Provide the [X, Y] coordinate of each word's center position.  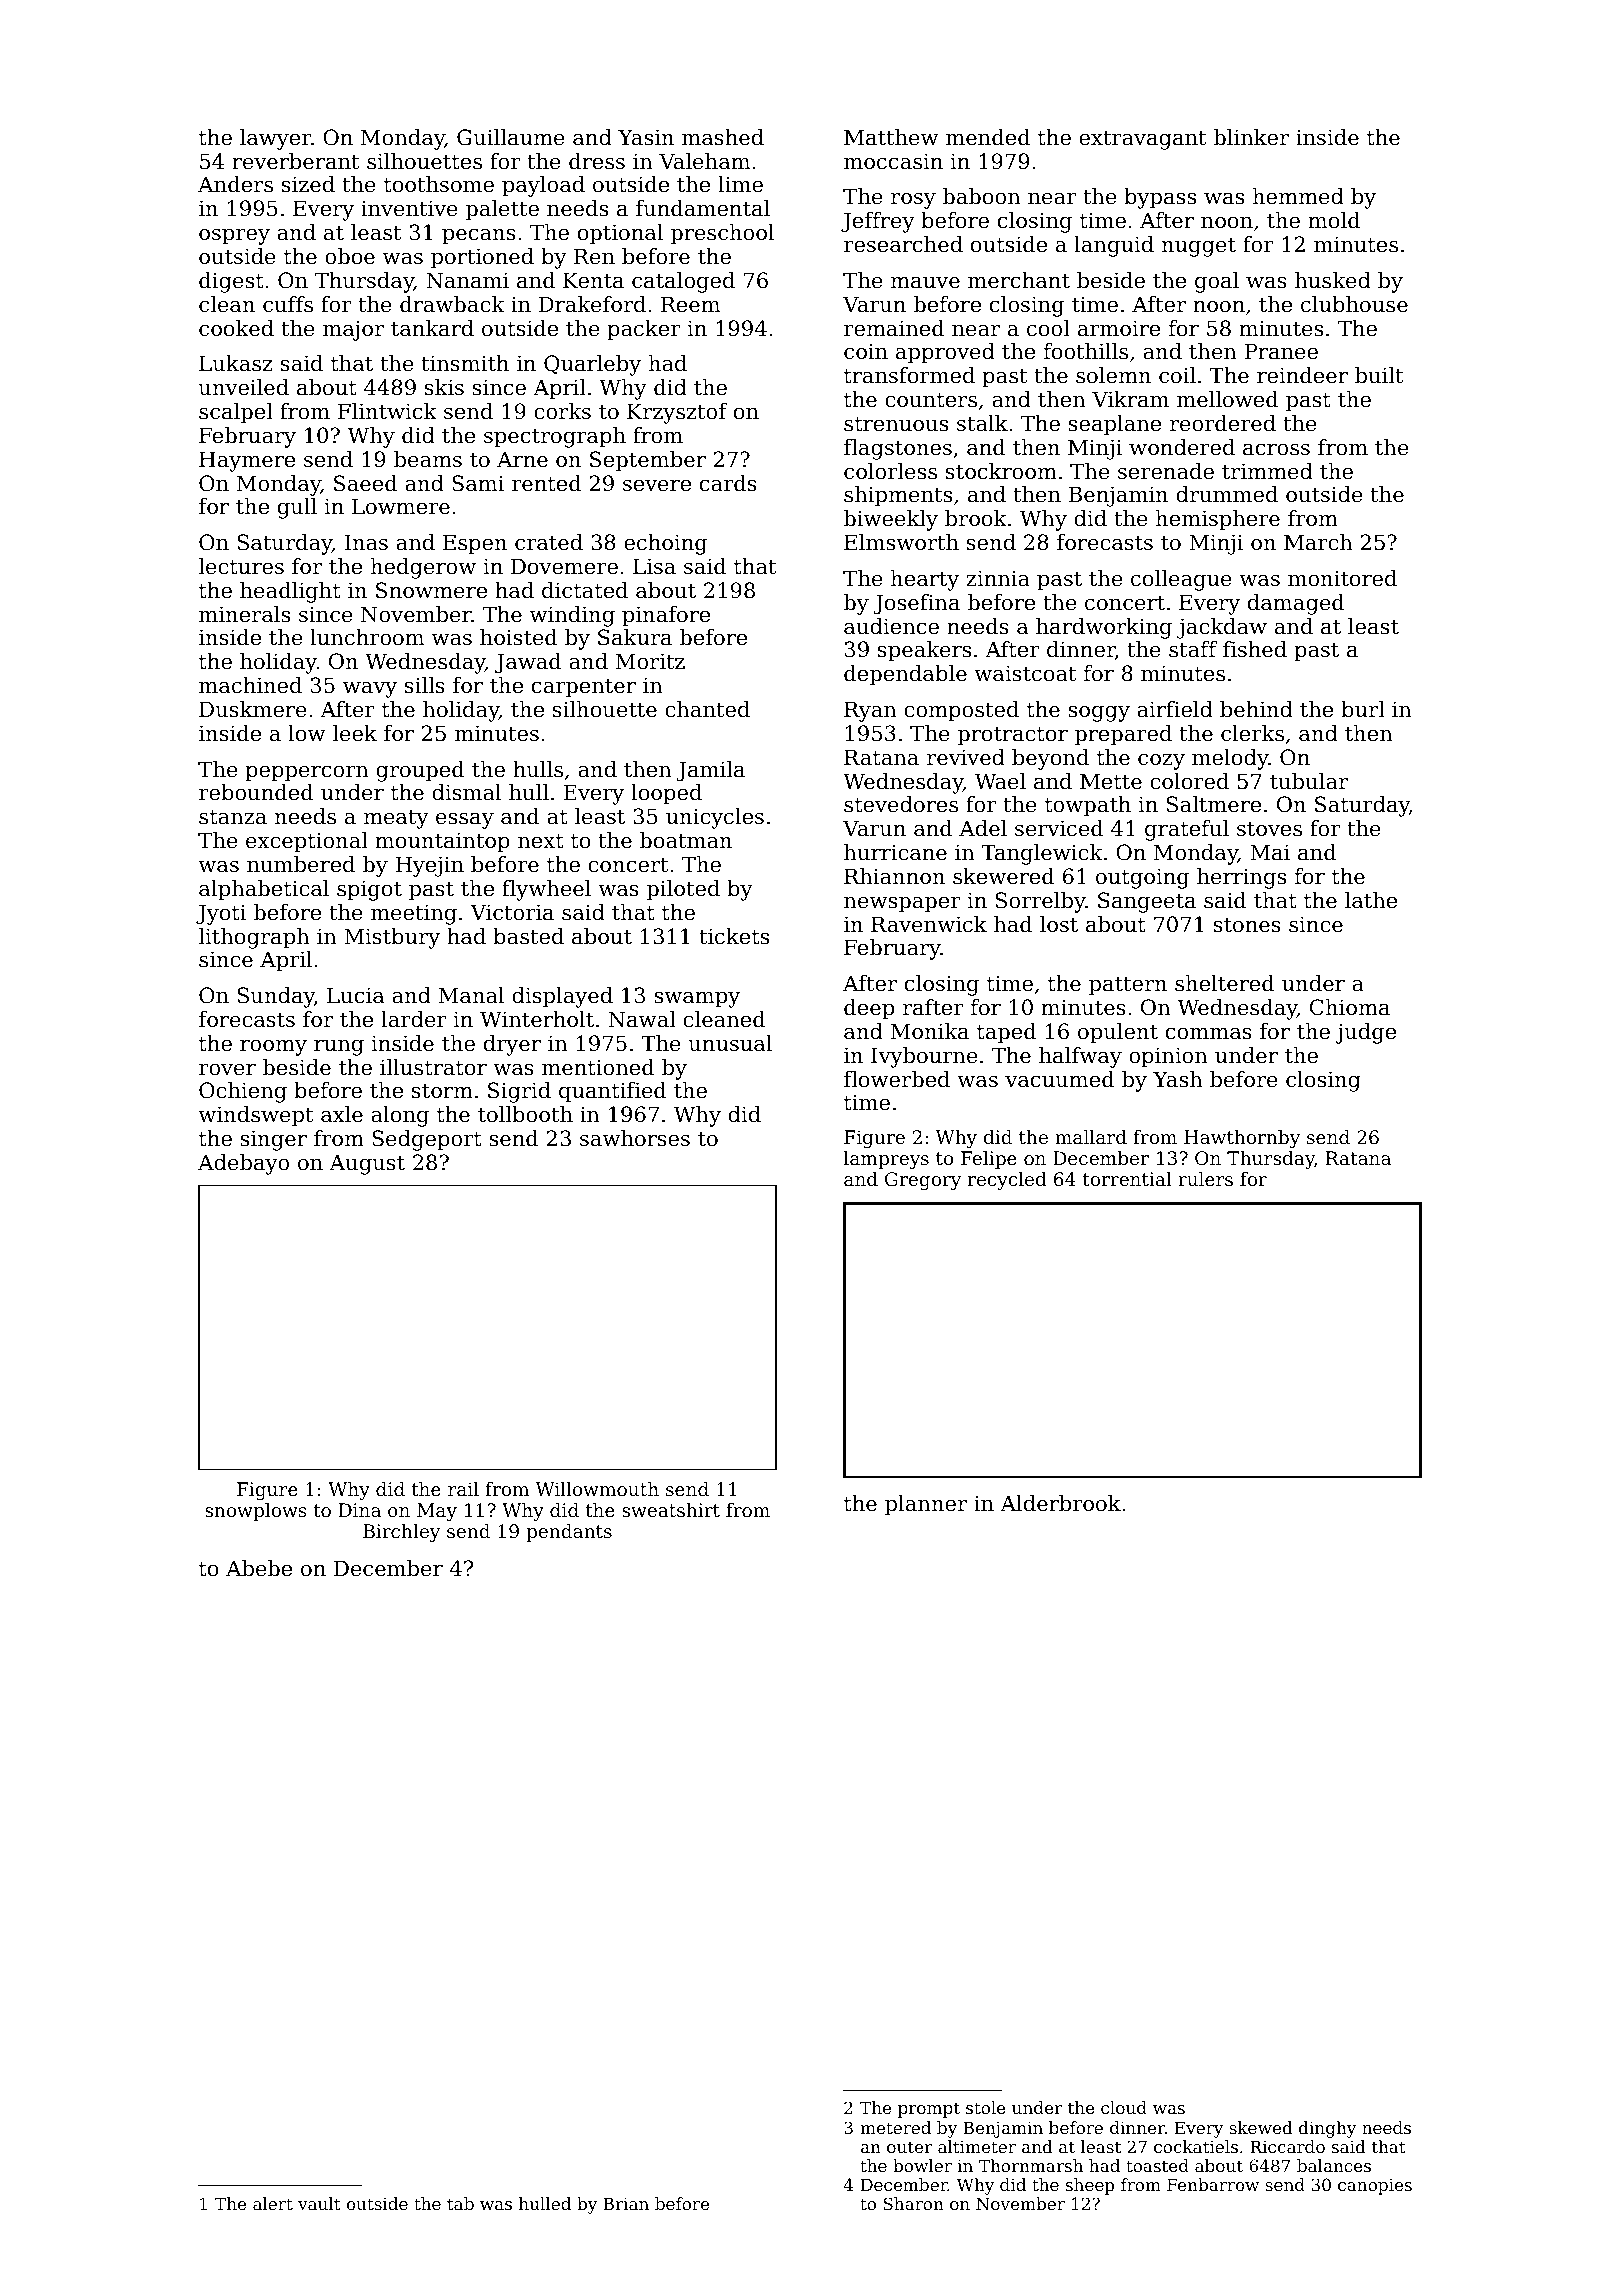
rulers [1205, 1179]
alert [273, 2203]
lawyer [275, 139]
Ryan [870, 711]
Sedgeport [427, 1140]
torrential [1127, 1179]
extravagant [1142, 140]
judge [1365, 1033]
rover [227, 1070]
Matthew [891, 137]
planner [926, 1505]
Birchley [401, 1533]
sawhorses [635, 1138]
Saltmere [1214, 804]
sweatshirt [671, 1510]
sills [425, 685]
